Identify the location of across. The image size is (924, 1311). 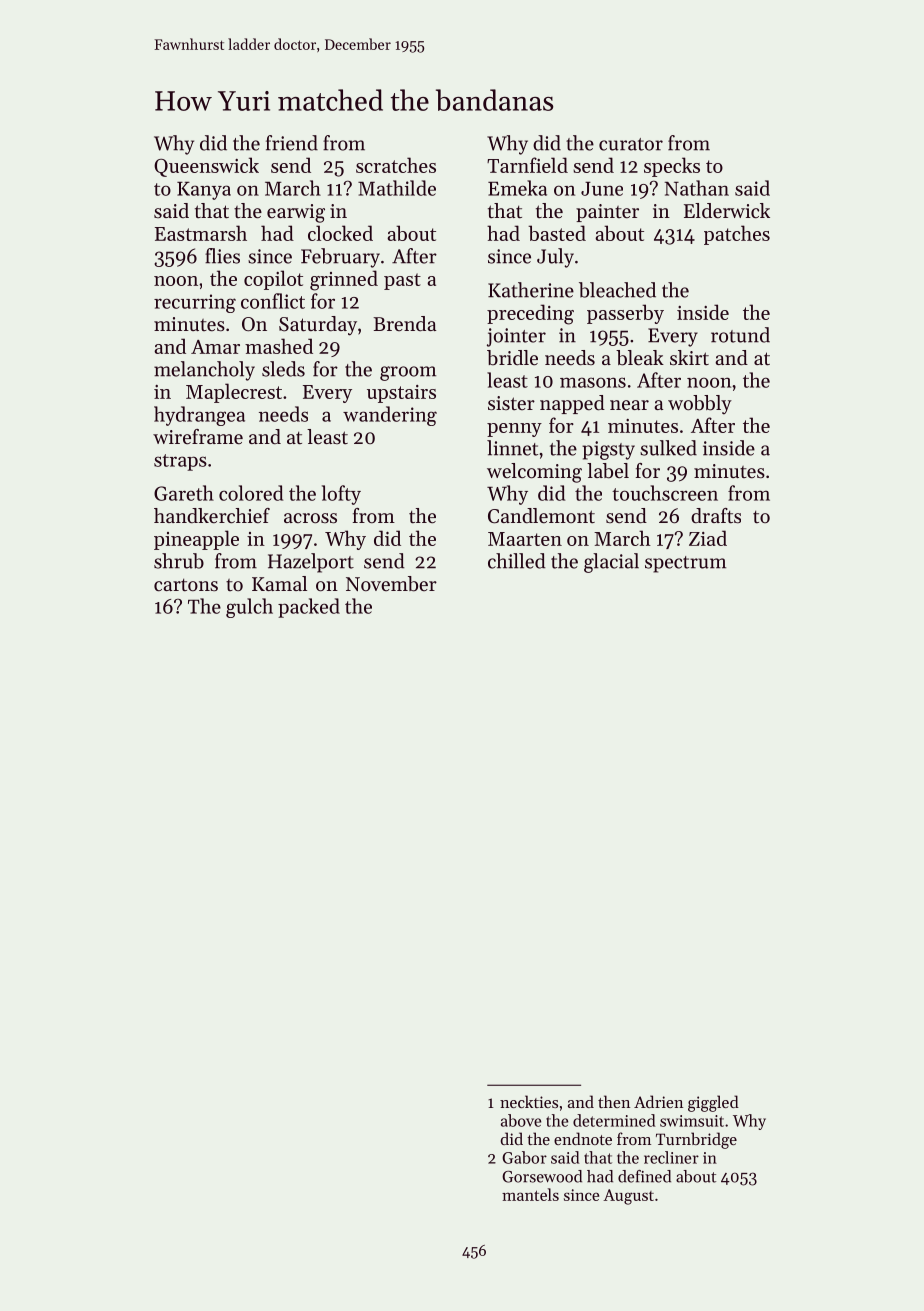
(310, 518).
